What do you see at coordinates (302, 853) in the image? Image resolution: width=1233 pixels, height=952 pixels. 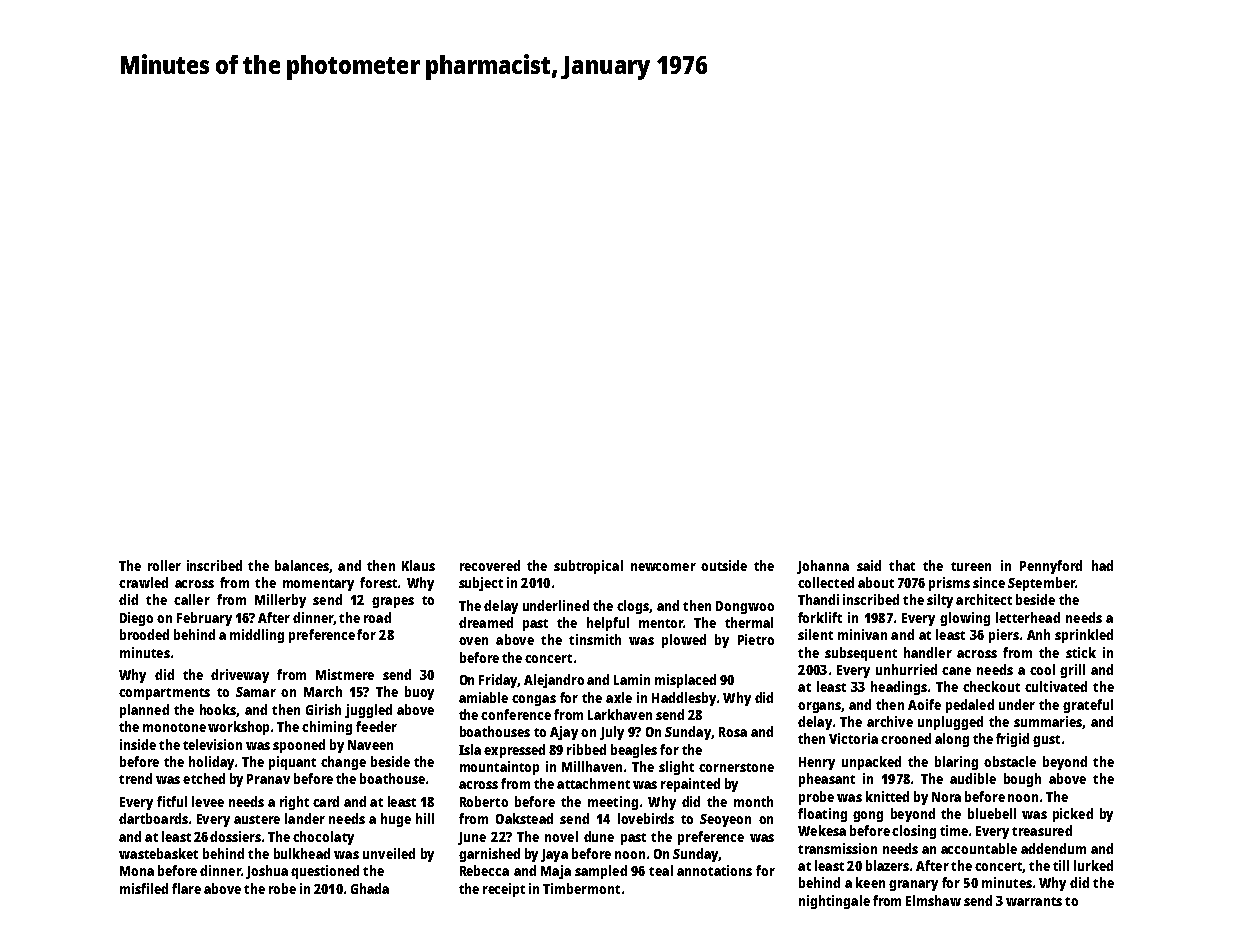 I see `bulkhead` at bounding box center [302, 853].
